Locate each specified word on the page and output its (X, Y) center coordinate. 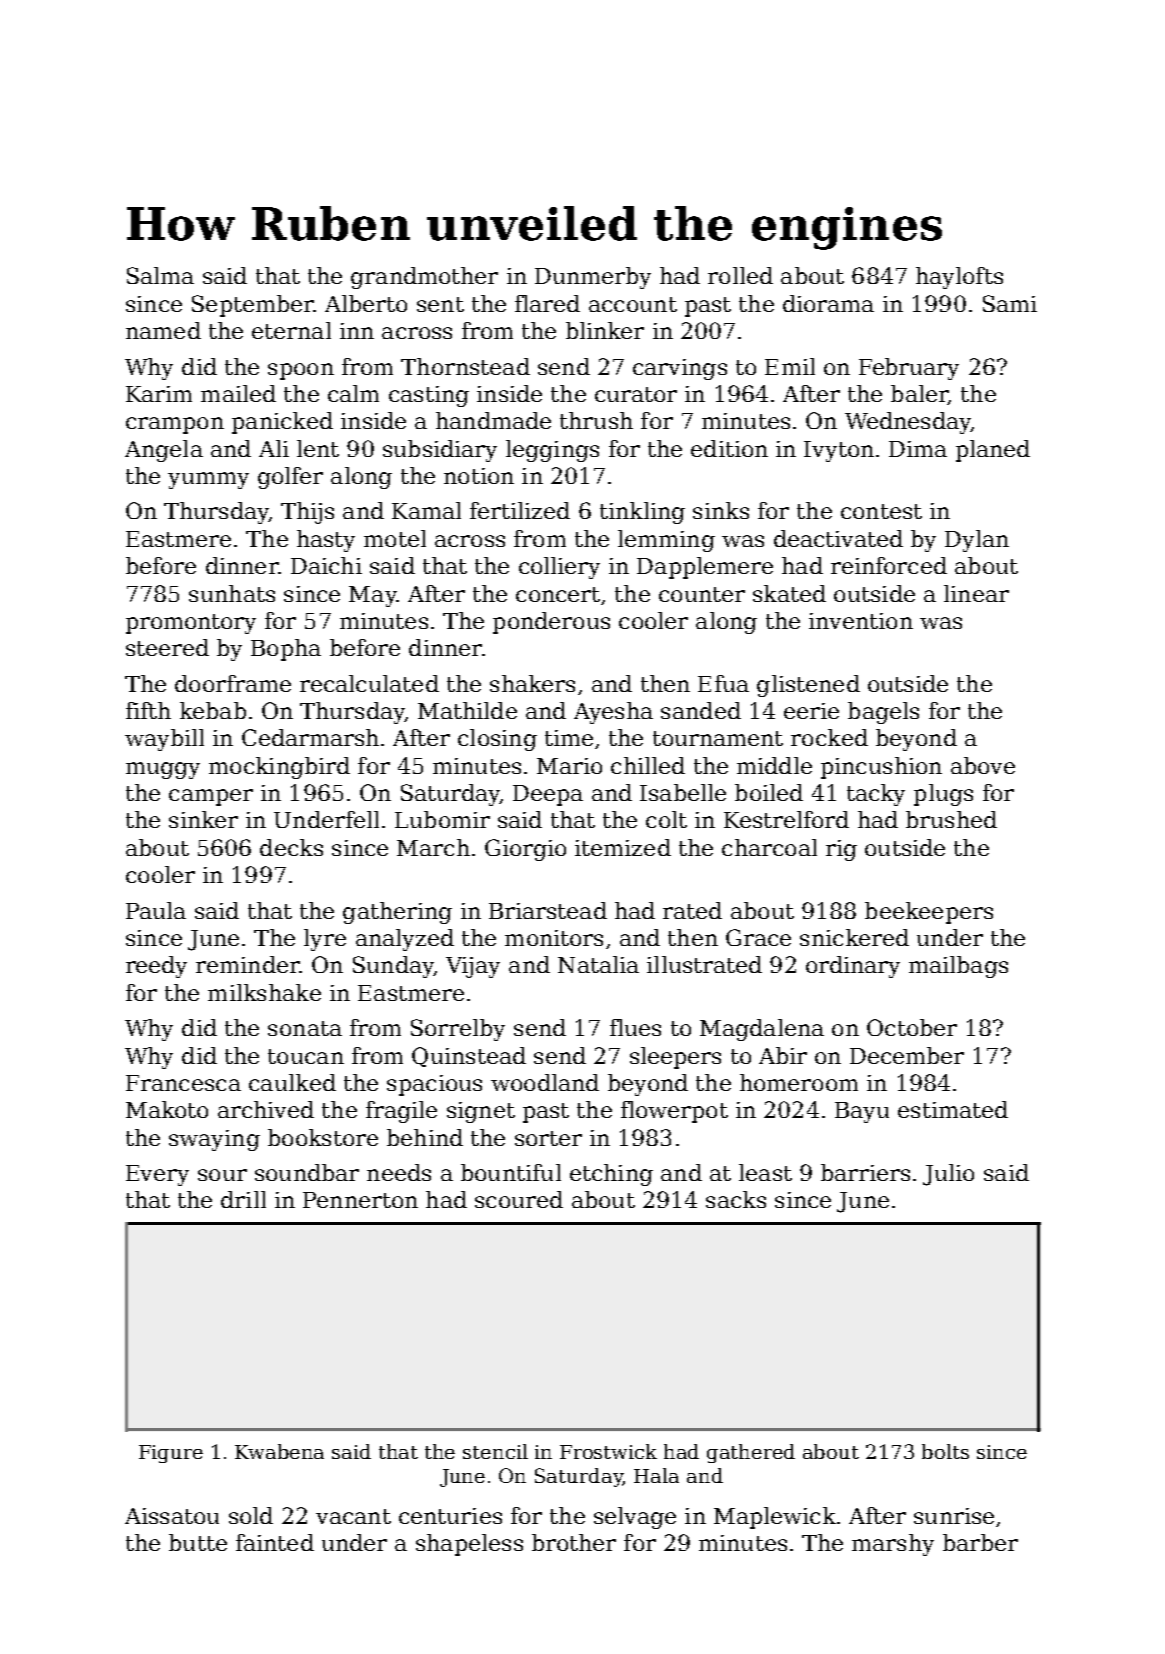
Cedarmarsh (310, 737)
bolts (945, 1451)
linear (976, 593)
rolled (740, 275)
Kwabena (279, 1451)
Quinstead (469, 1057)
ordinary (853, 967)
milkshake (264, 992)
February (909, 369)
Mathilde (467, 710)
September (253, 306)
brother (574, 1542)
